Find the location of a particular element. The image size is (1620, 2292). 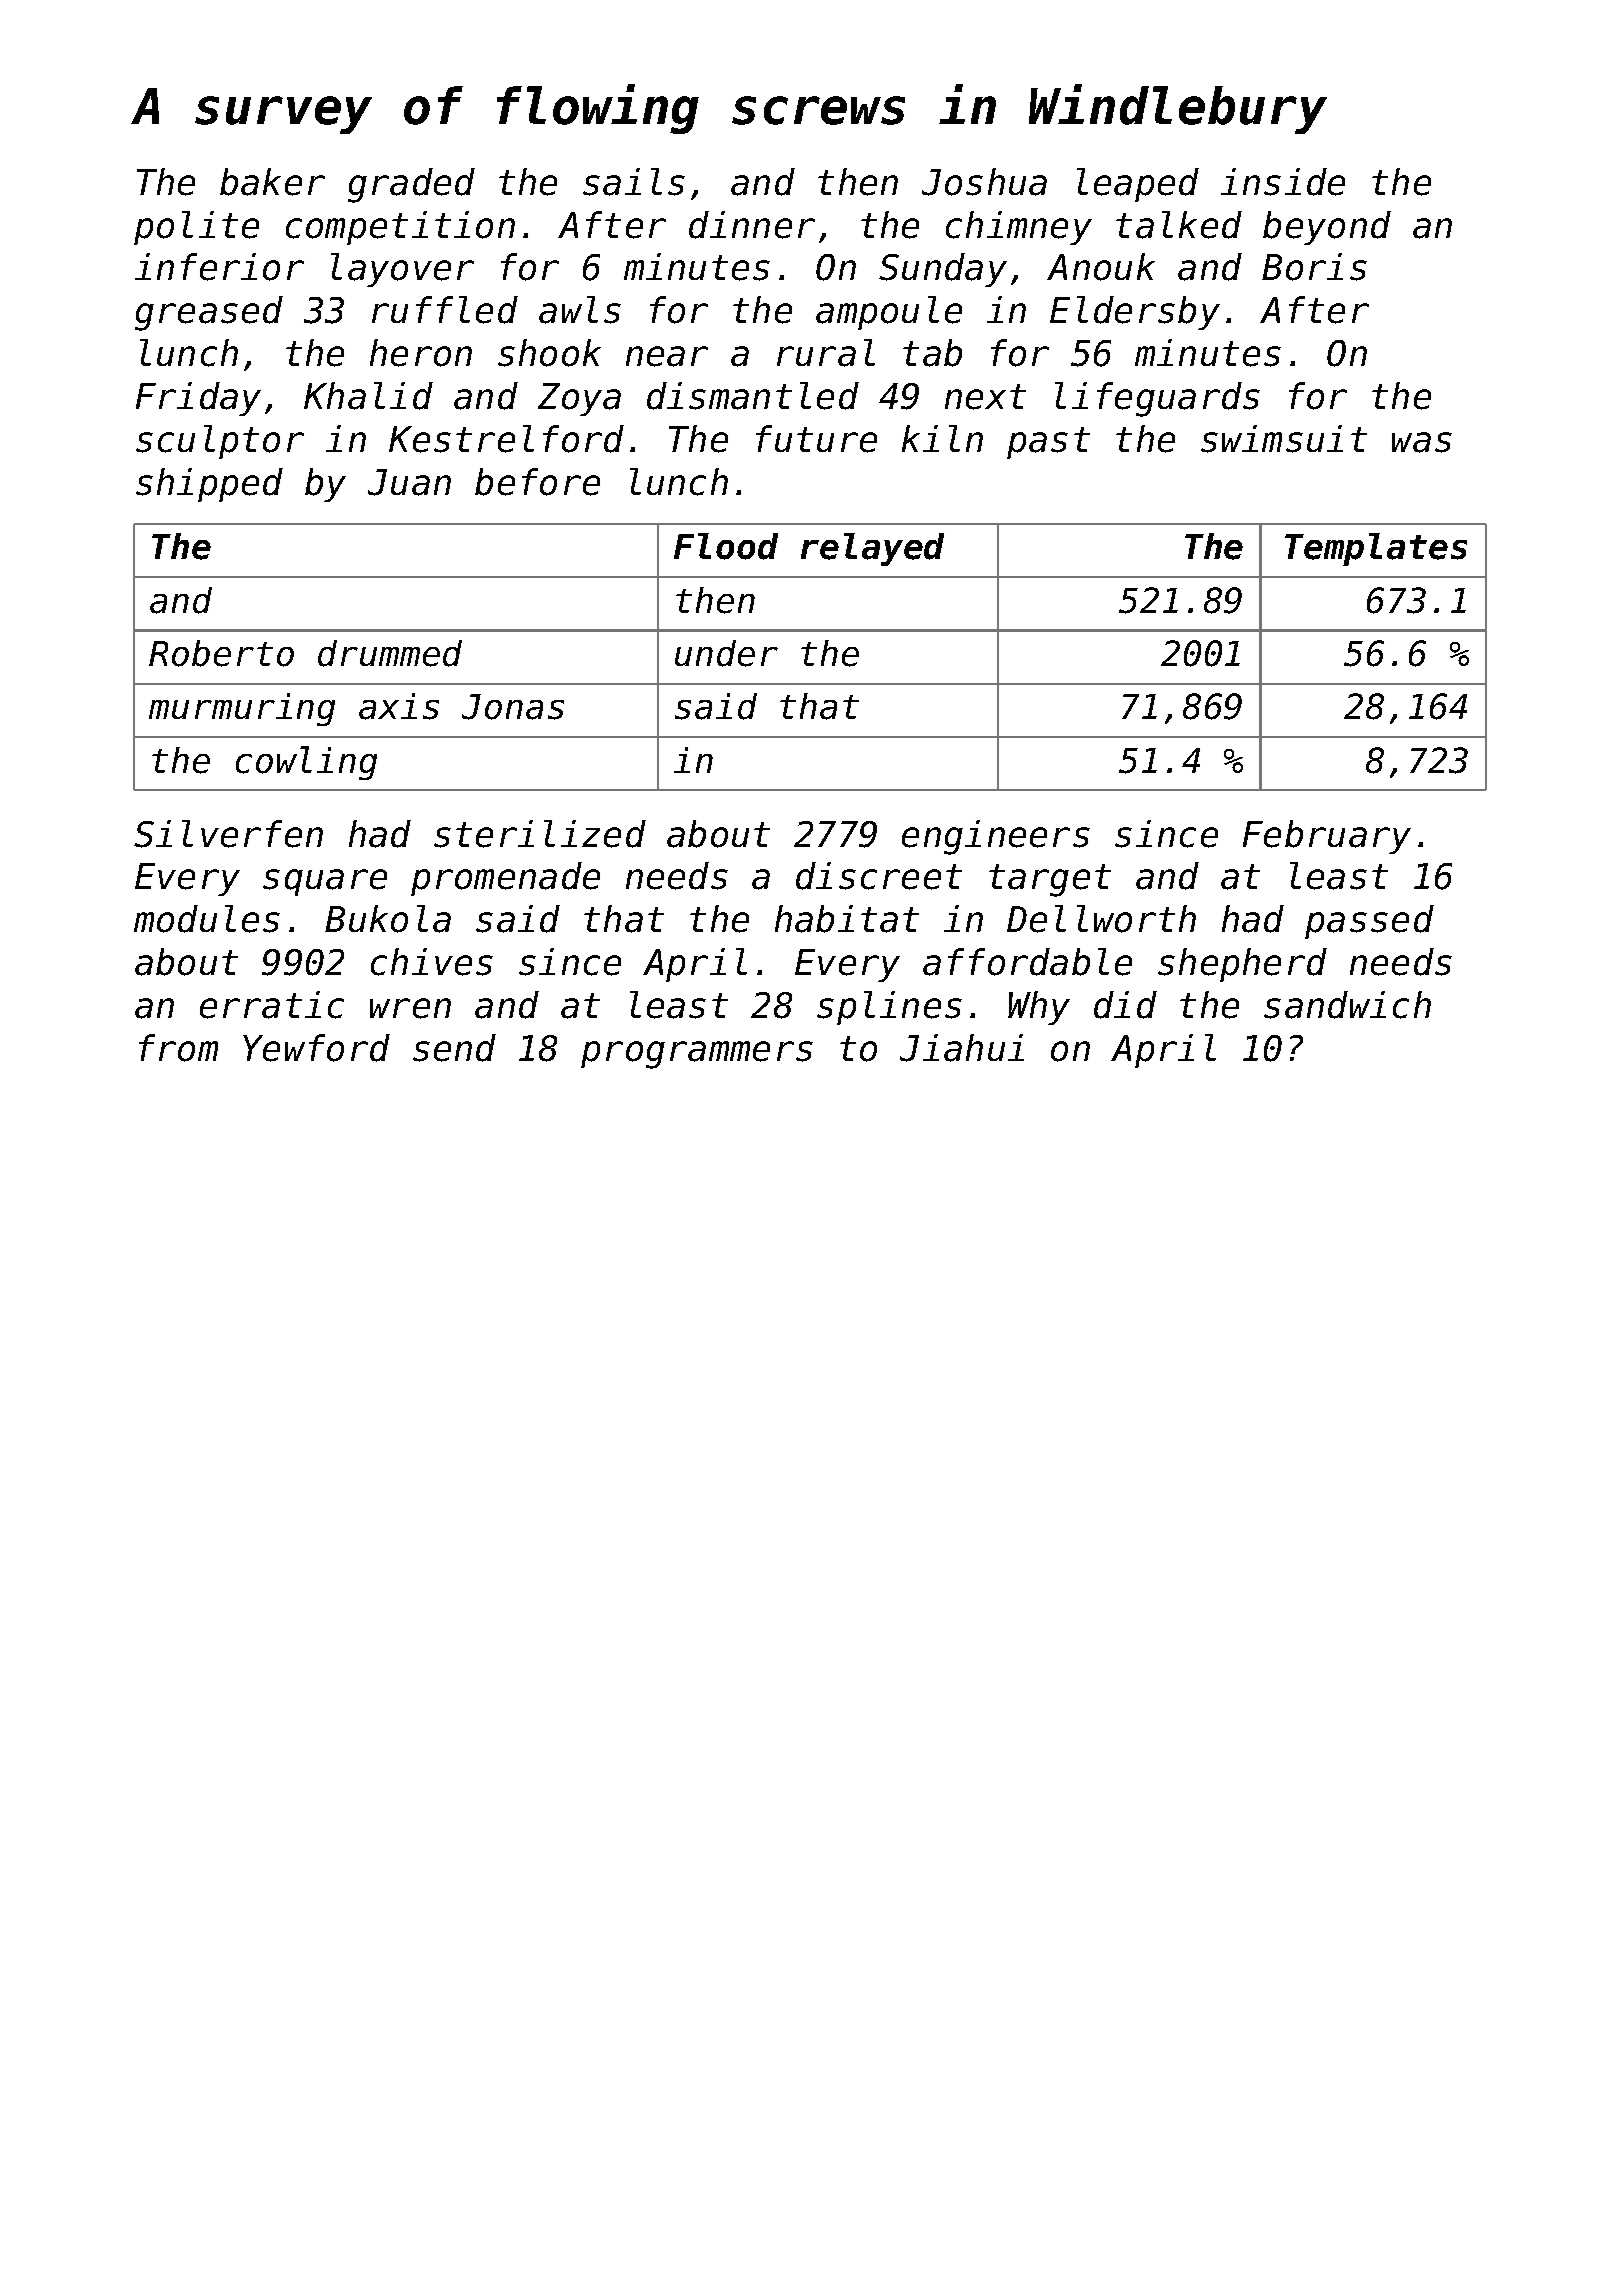

rural is located at coordinates (826, 353).
